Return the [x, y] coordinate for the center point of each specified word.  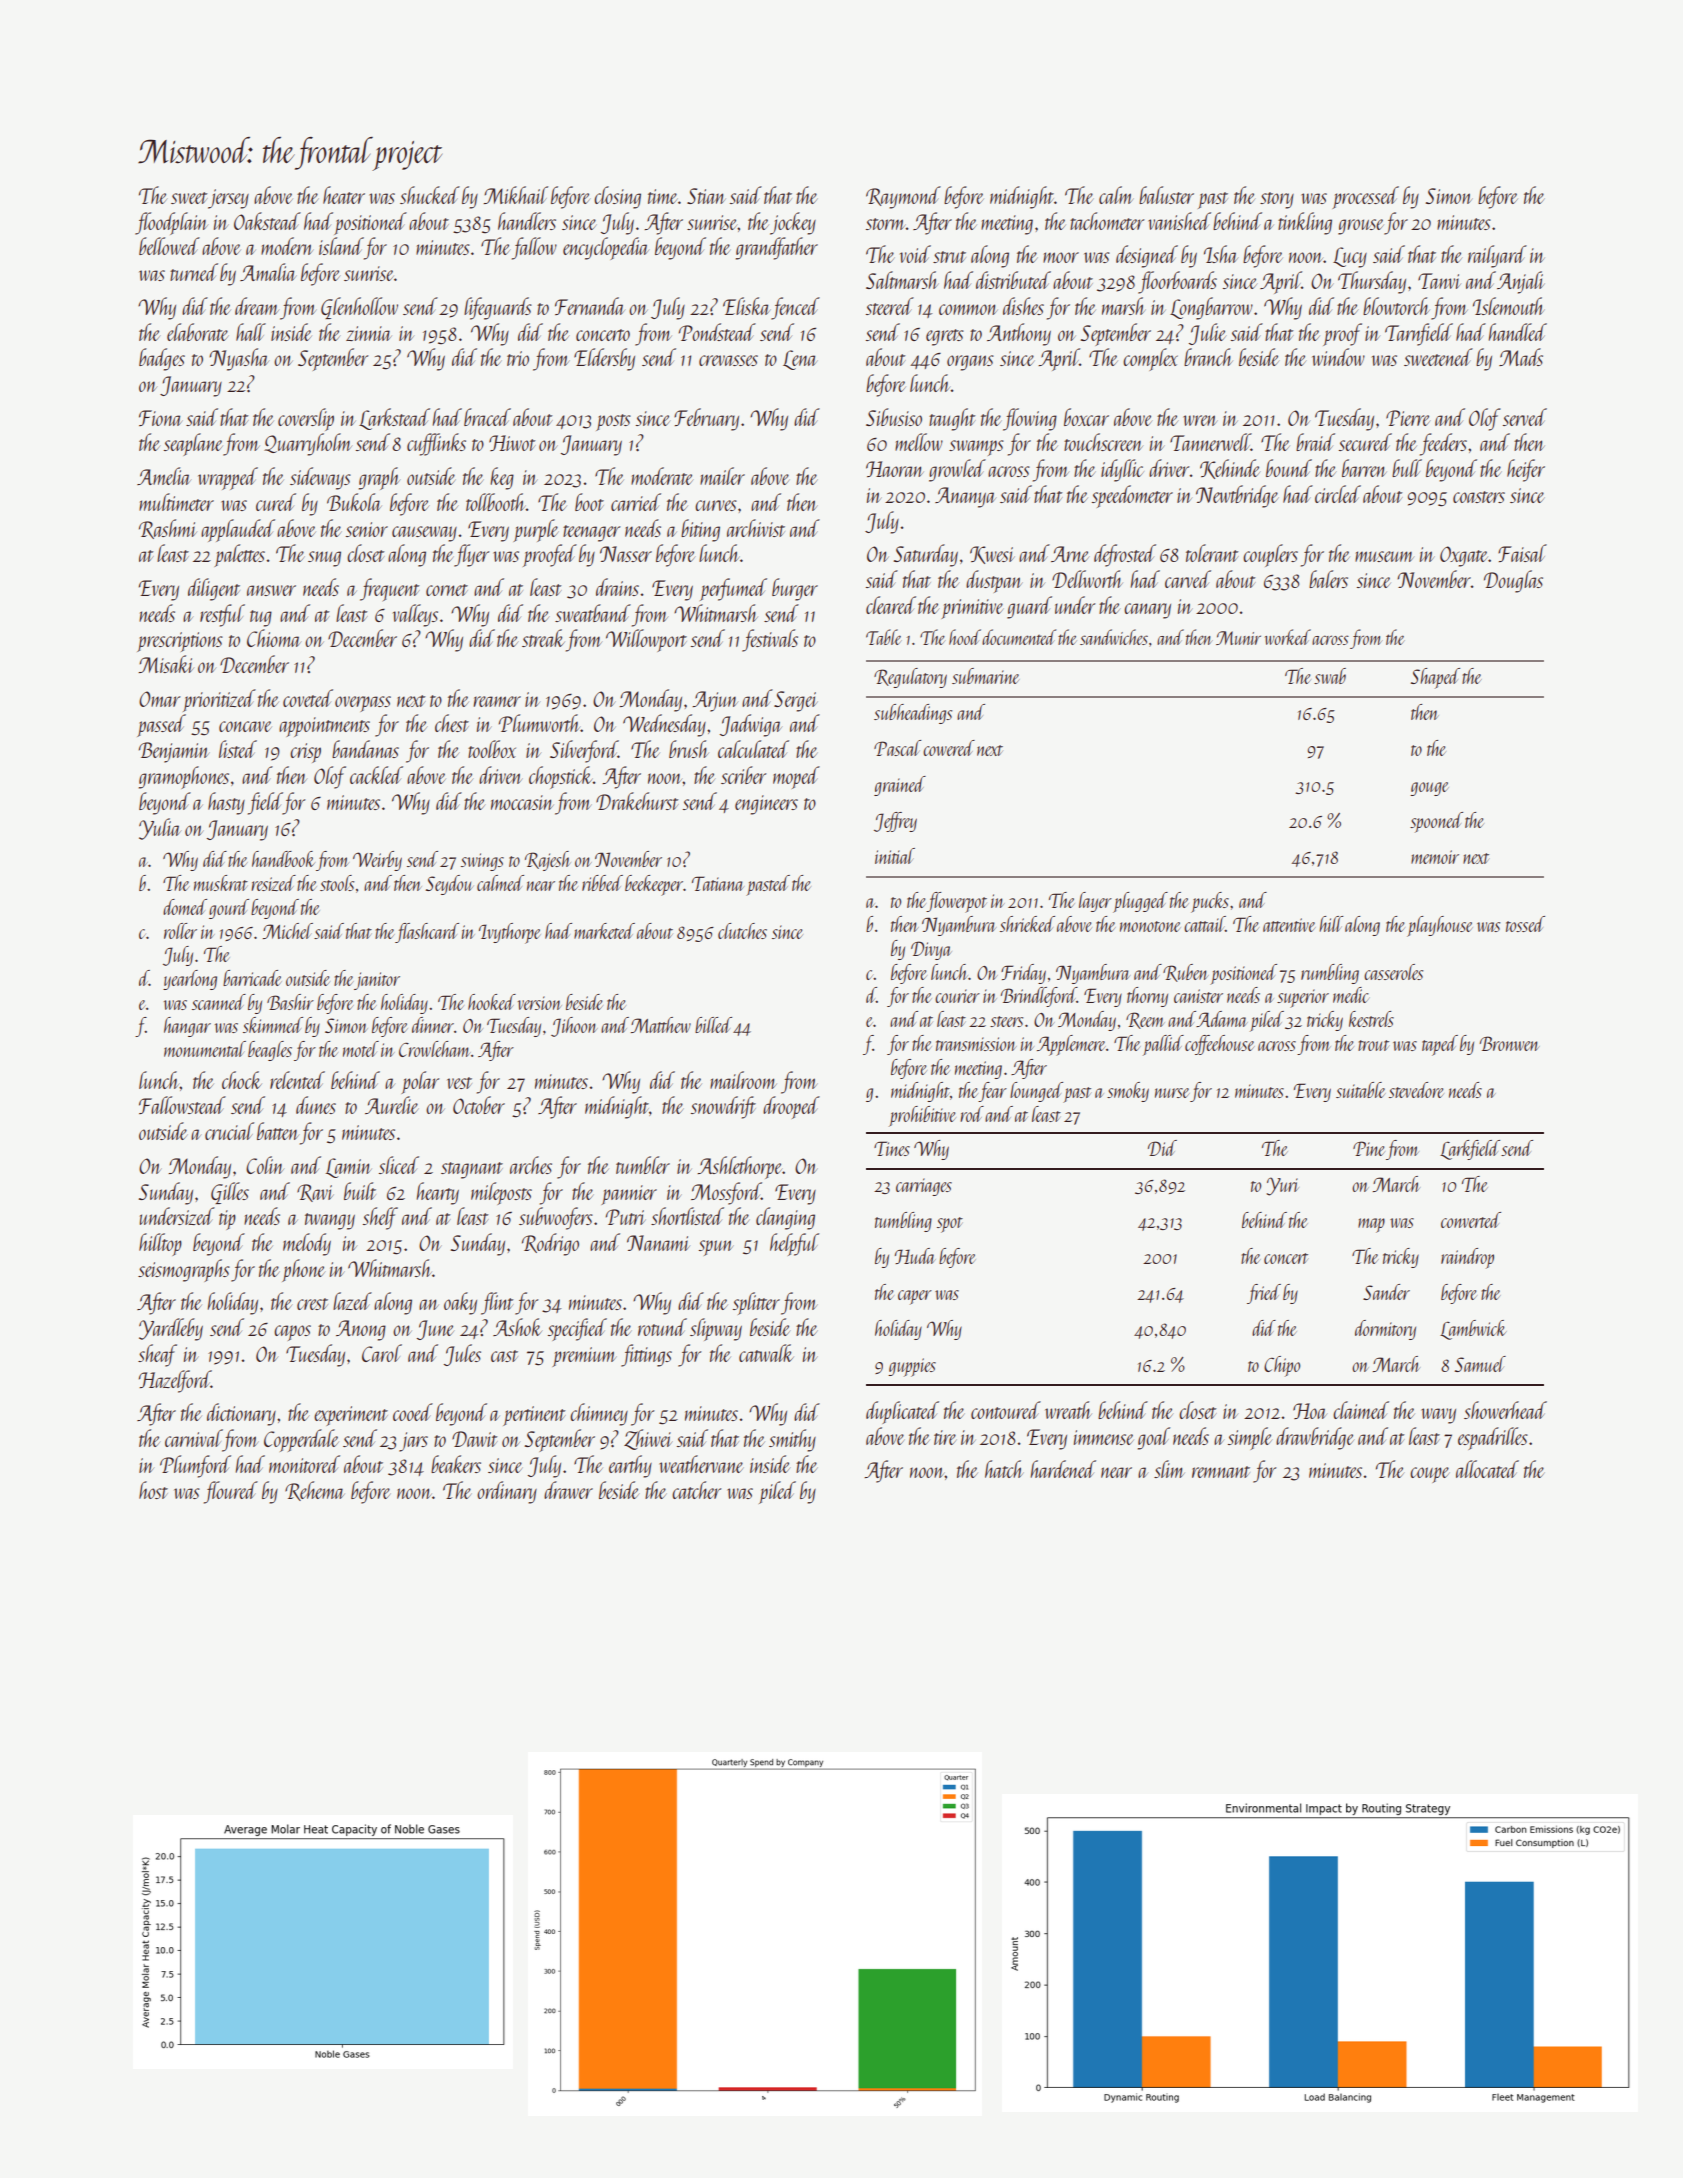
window [1338, 357]
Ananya [965, 497]
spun [716, 1248]
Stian [706, 196]
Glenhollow [359, 308]
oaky [460, 1303]
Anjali [1521, 282]
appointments [324, 727]
